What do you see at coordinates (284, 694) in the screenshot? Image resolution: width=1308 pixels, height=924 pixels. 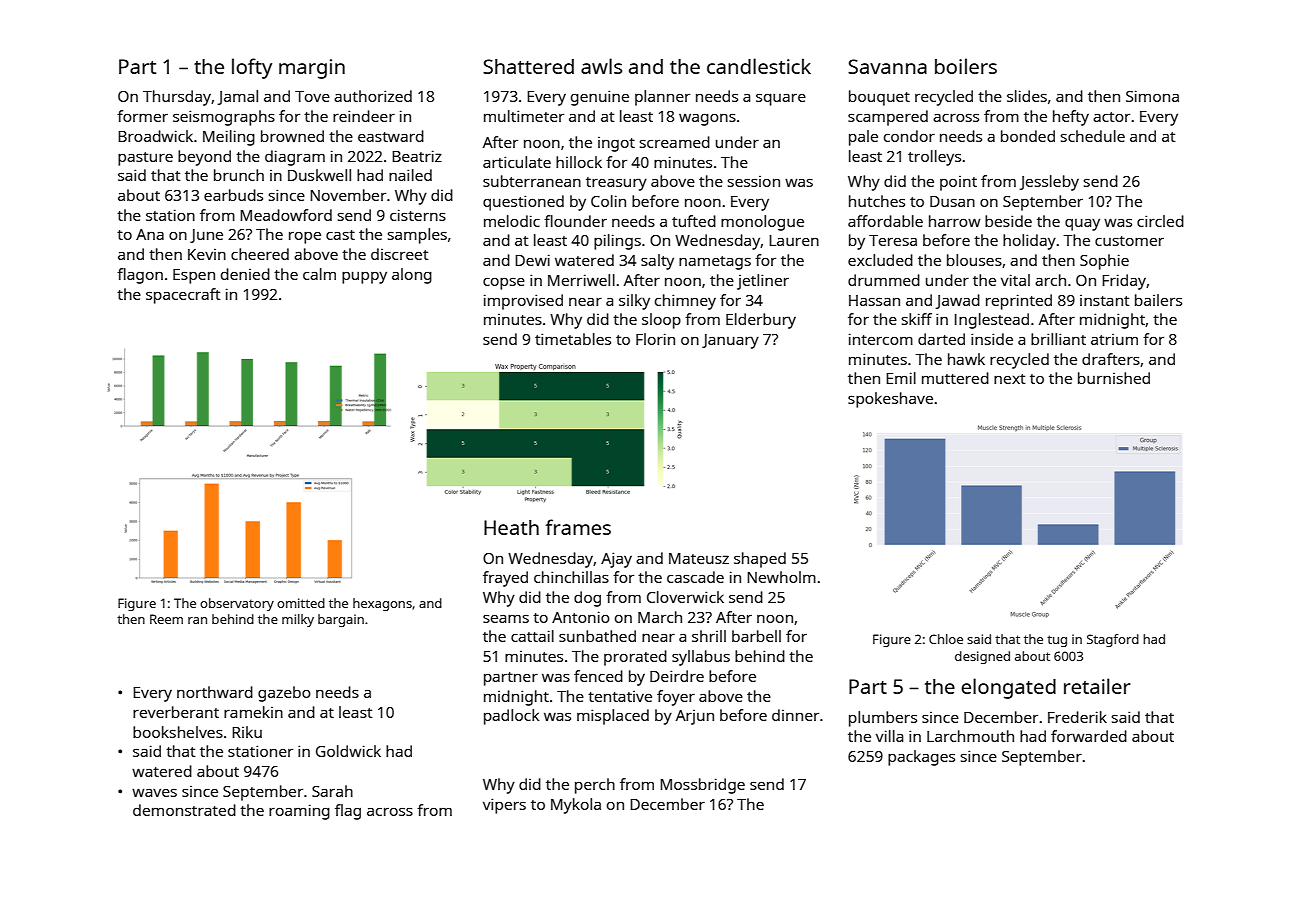 I see `gazebo` at bounding box center [284, 694].
